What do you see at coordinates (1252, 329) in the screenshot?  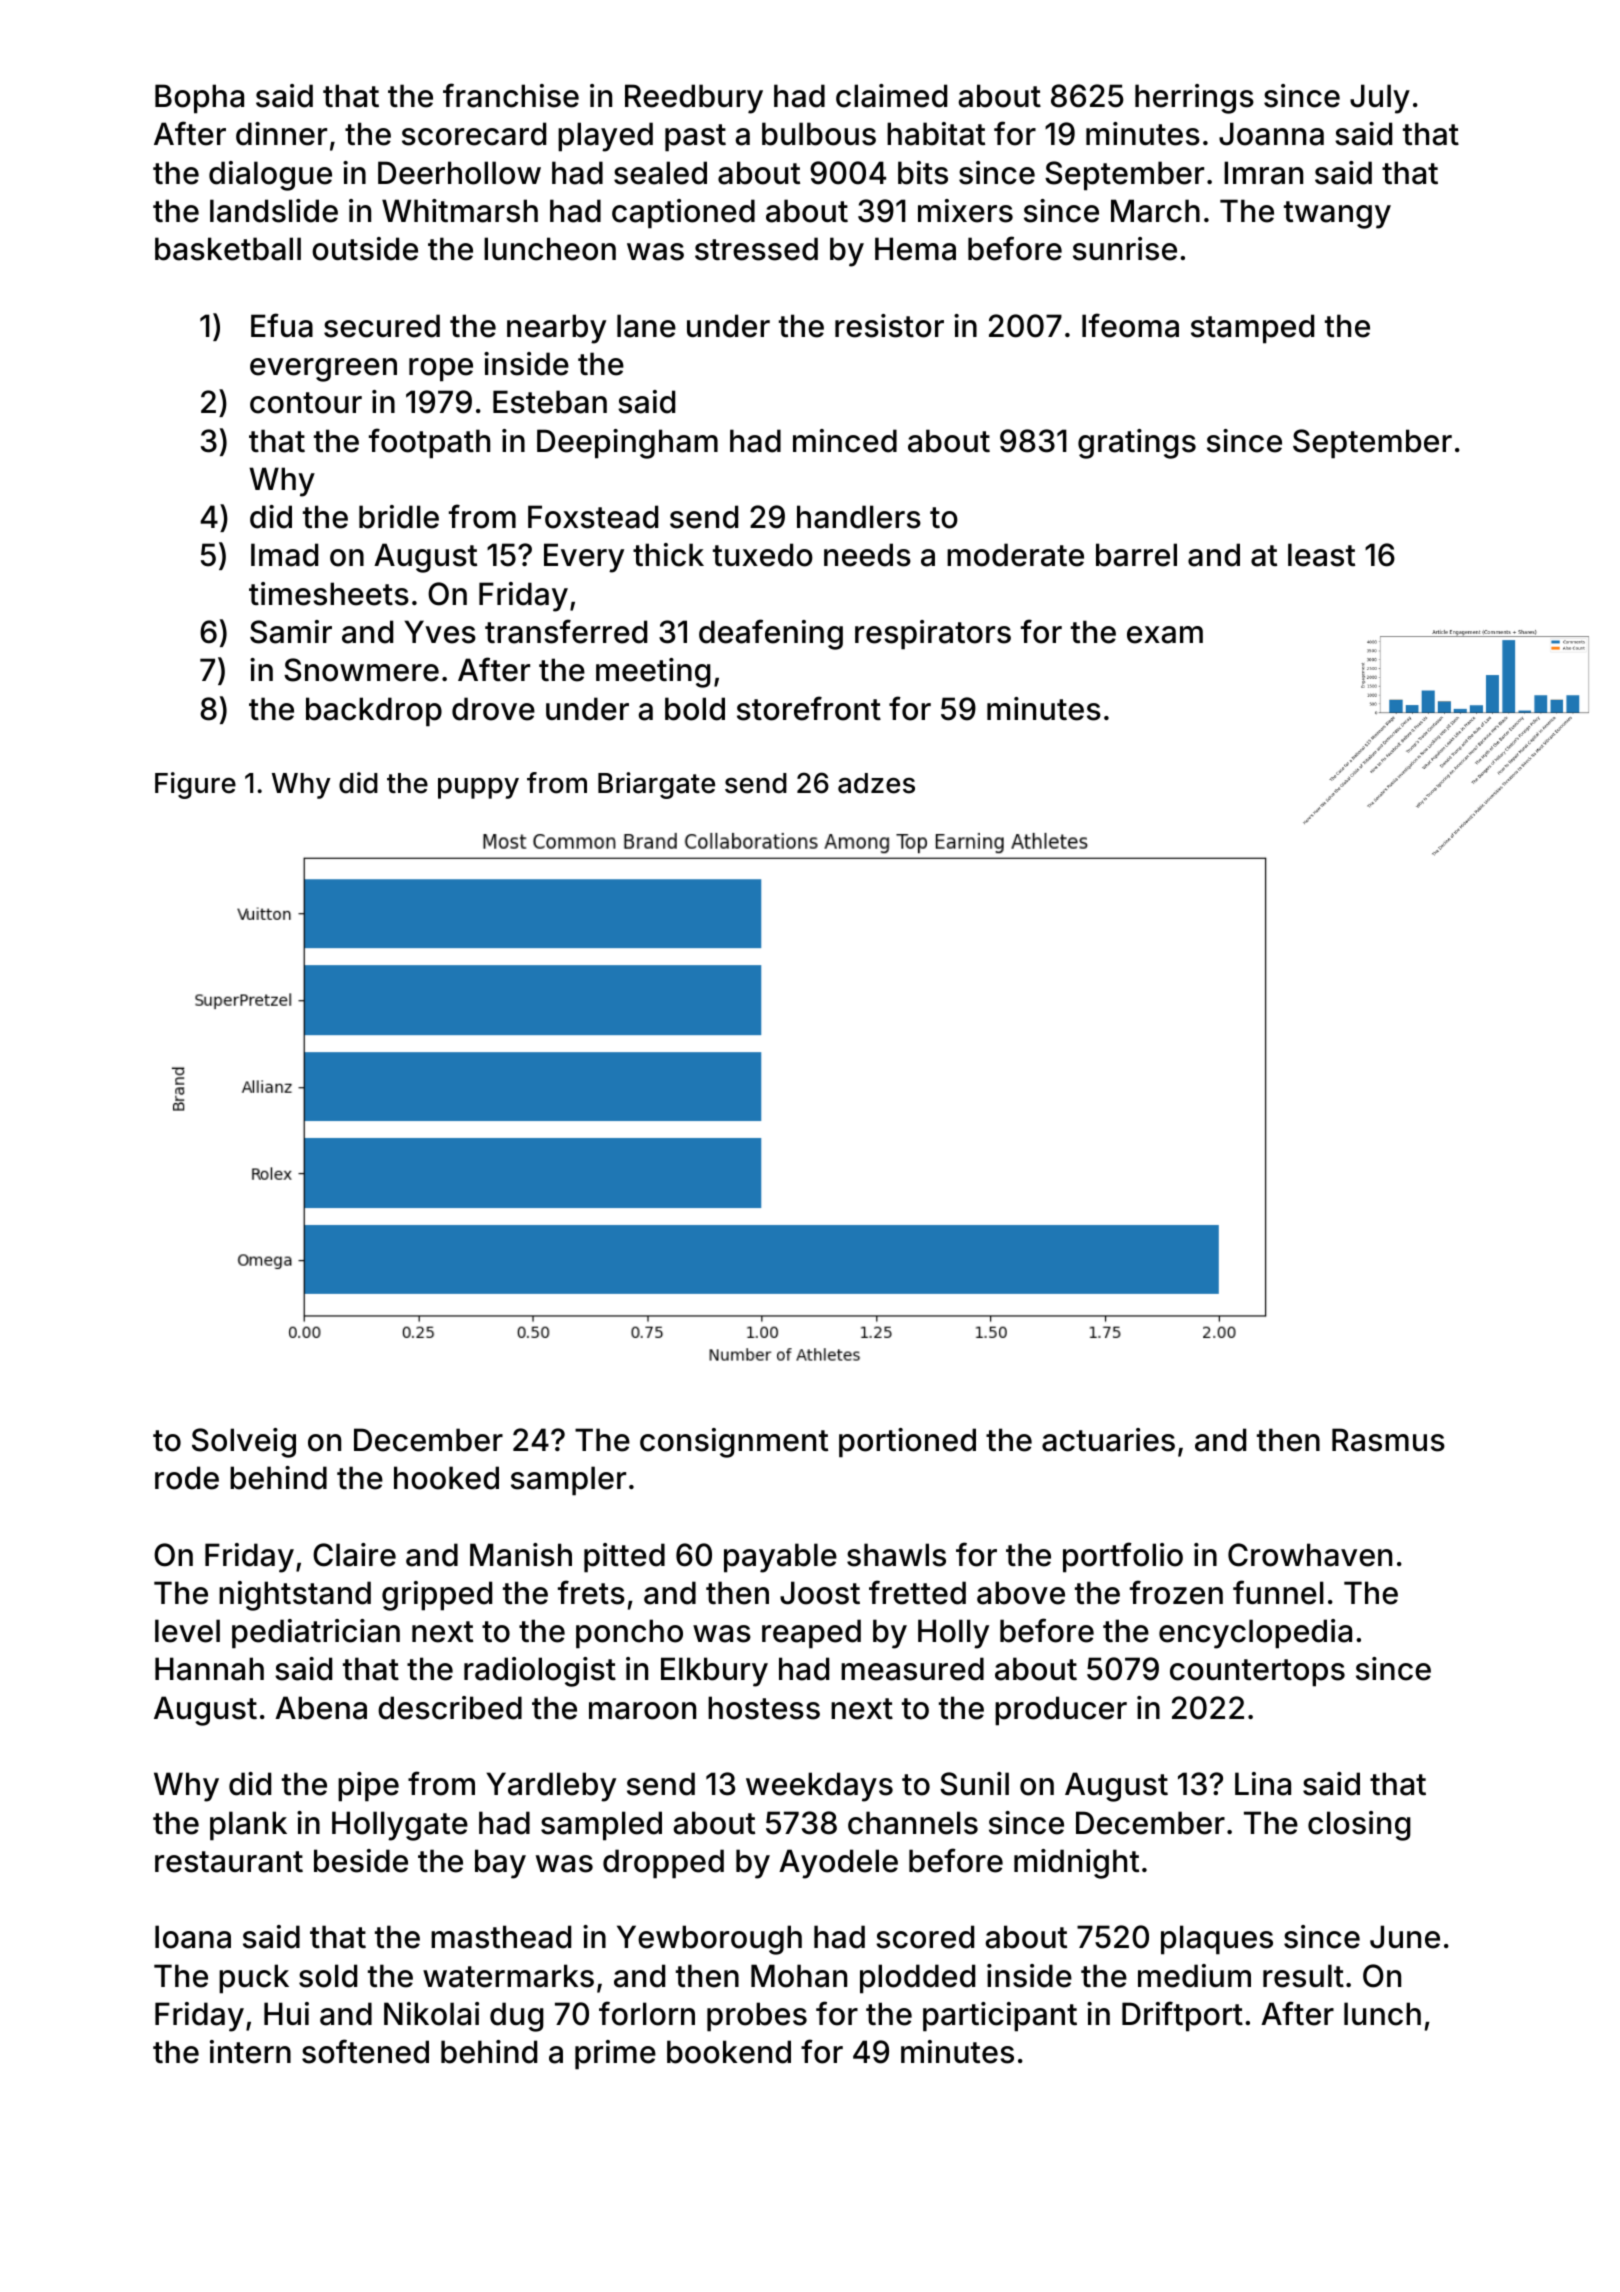 I see `stamped` at bounding box center [1252, 329].
